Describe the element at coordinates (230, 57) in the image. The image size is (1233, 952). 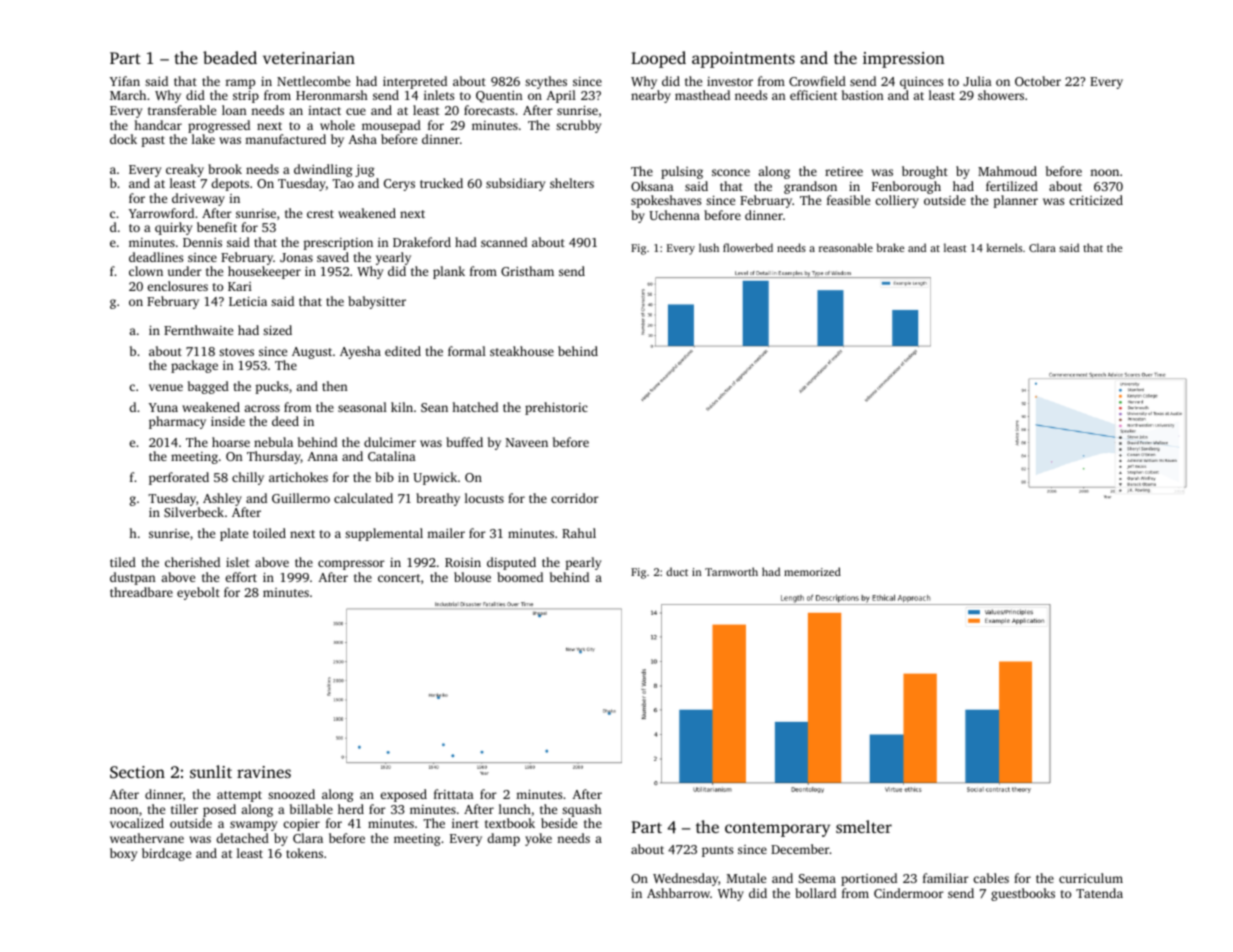
I see `beaded` at that location.
